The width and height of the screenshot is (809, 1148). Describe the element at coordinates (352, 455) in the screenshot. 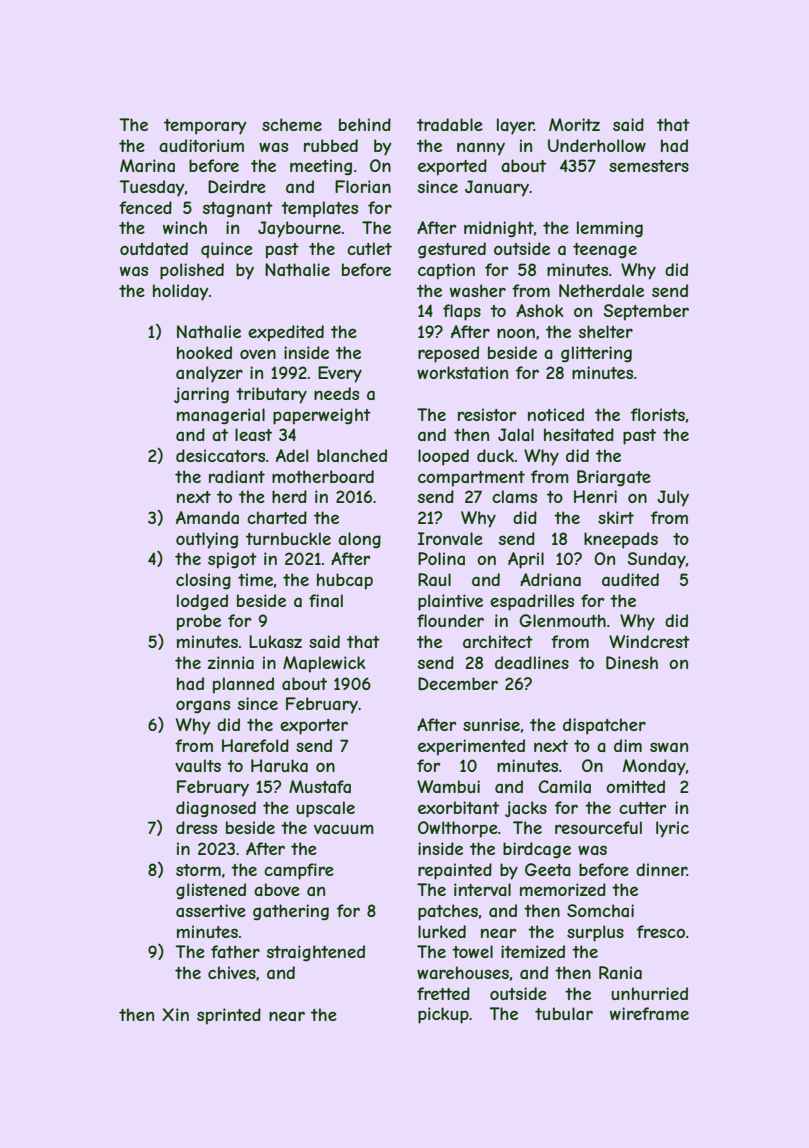

I see `blanched` at that location.
